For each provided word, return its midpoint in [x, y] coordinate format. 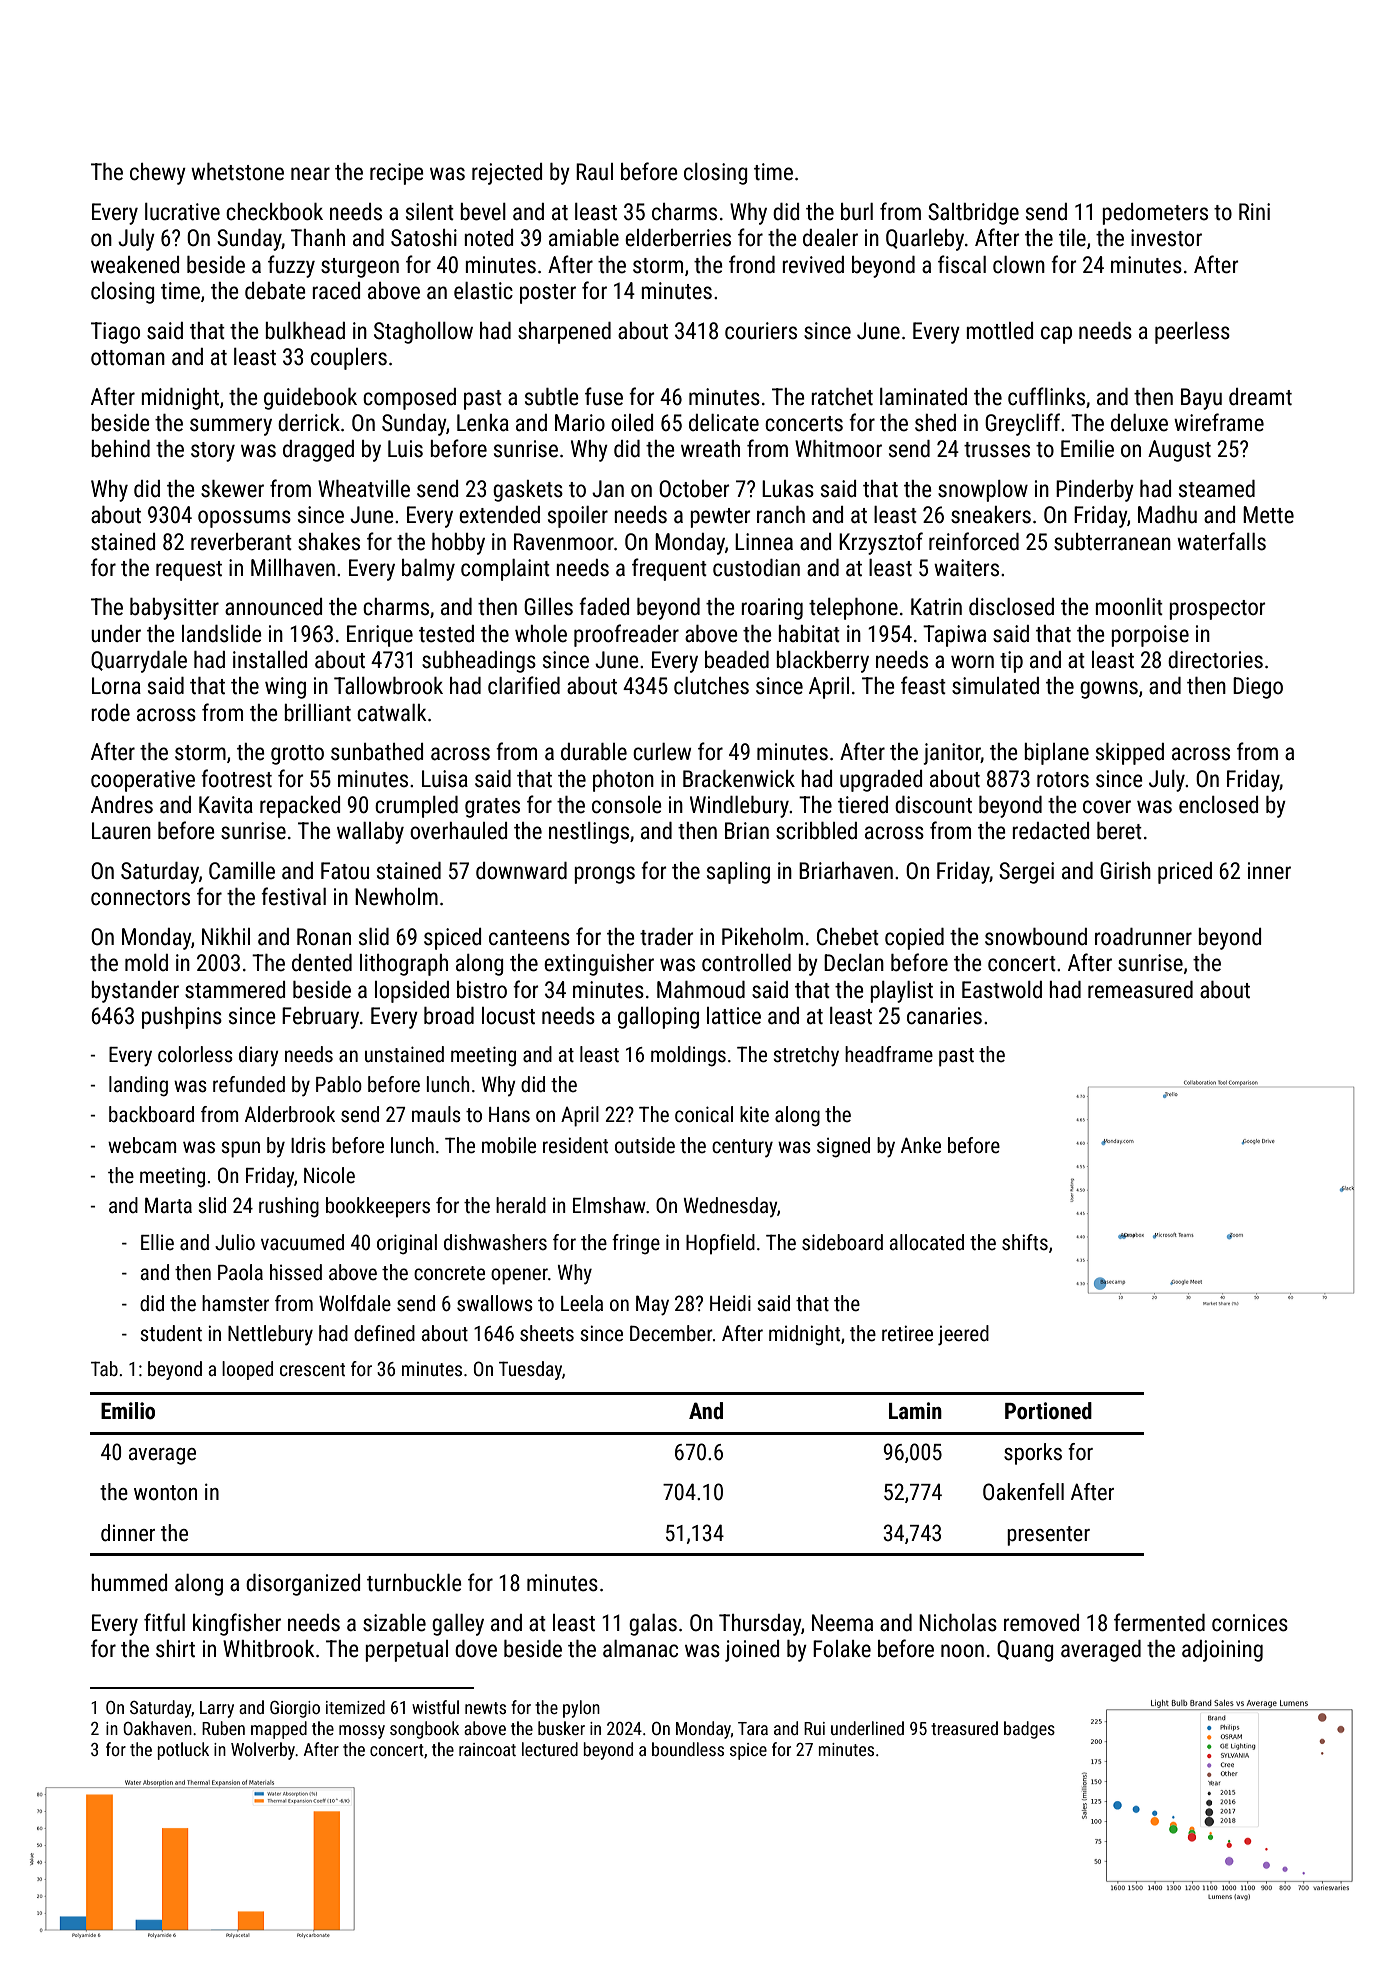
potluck [183, 1751]
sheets [547, 1333]
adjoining [1222, 1651]
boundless [688, 1749]
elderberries [678, 238]
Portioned [1048, 1411]
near [310, 174]
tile [1072, 238]
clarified [524, 685]
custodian [756, 568]
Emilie [1087, 449]
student [171, 1333]
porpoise [1150, 636]
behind [120, 449]
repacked [300, 807]
